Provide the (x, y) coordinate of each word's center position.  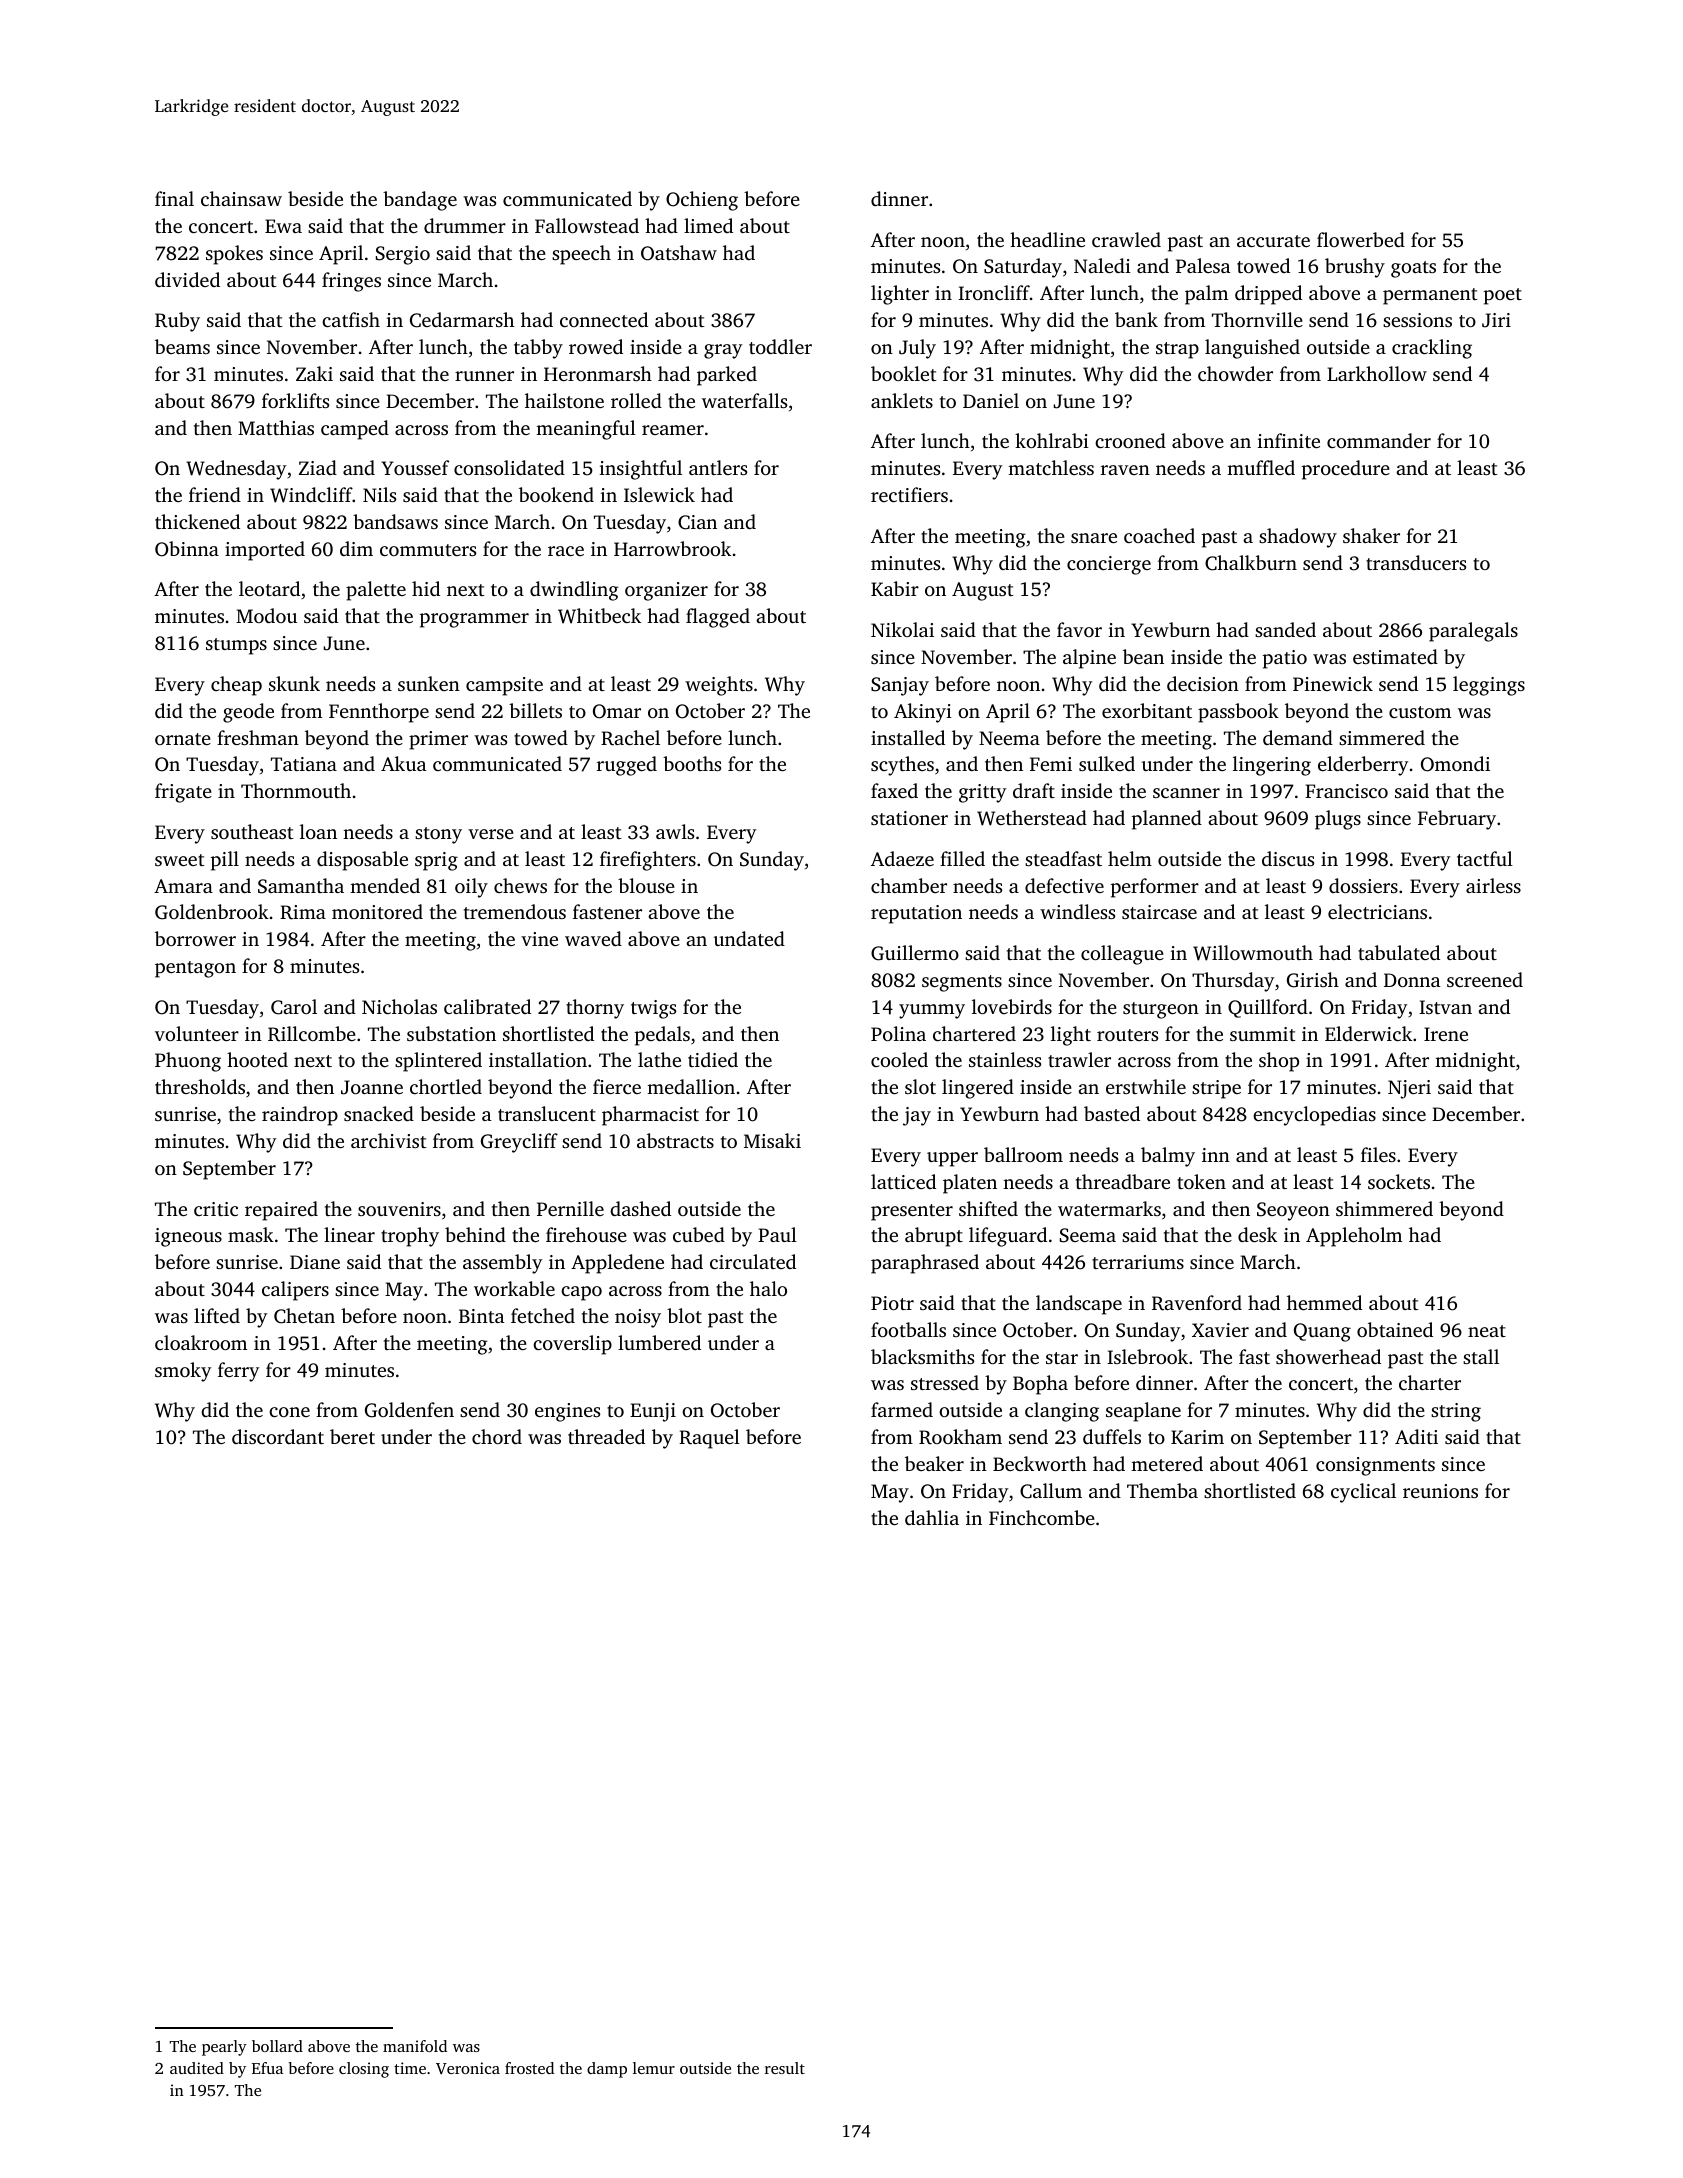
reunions (1440, 1491)
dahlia (932, 1517)
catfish (351, 319)
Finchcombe (1042, 1517)
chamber (909, 885)
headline (1047, 239)
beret (352, 1436)
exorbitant (1147, 710)
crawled (1126, 239)
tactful (1485, 858)
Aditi (1416, 1436)
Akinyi (923, 713)
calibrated (487, 1006)
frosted (529, 2068)
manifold (415, 2046)
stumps (236, 646)
